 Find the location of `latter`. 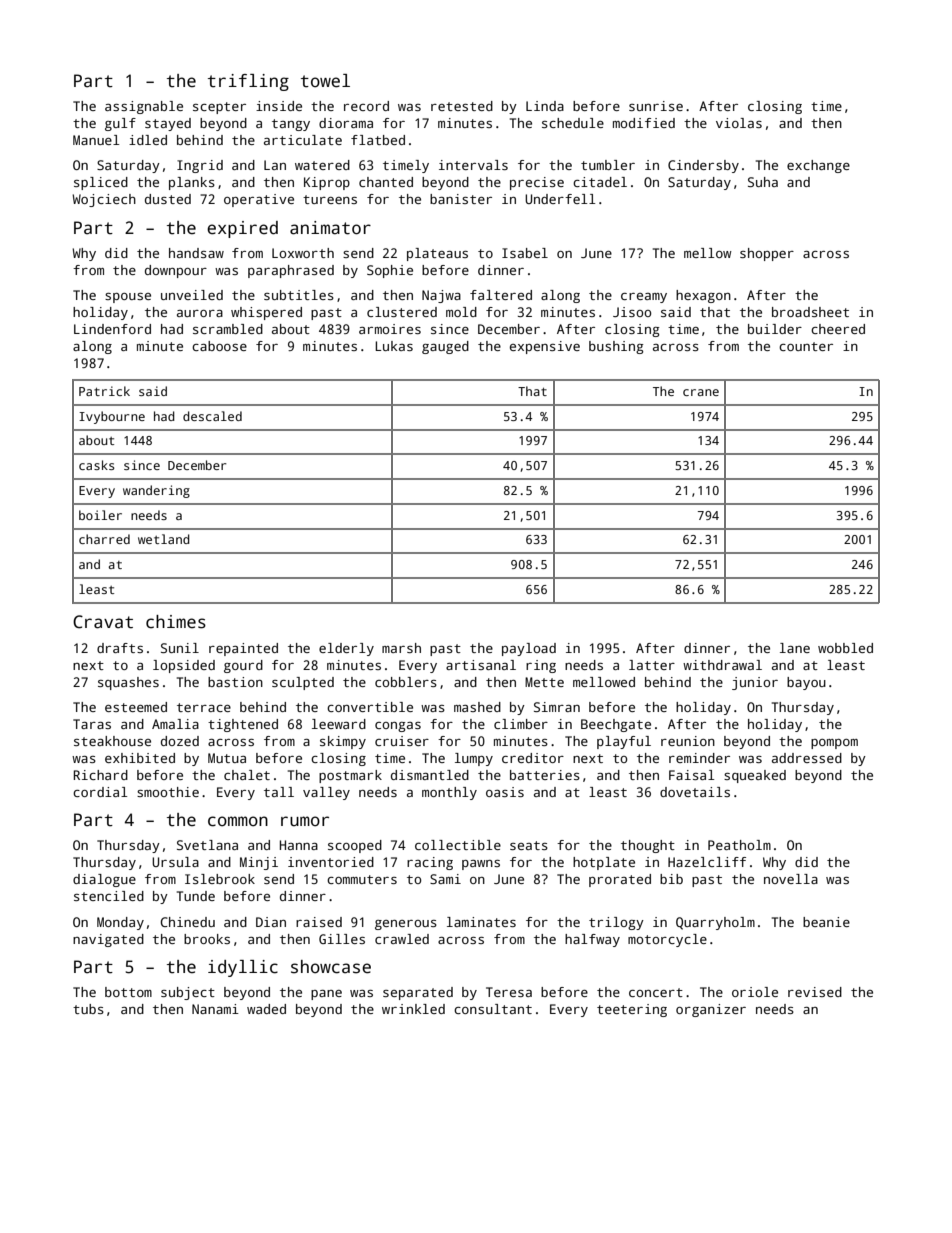

latter is located at coordinates (652, 665).
